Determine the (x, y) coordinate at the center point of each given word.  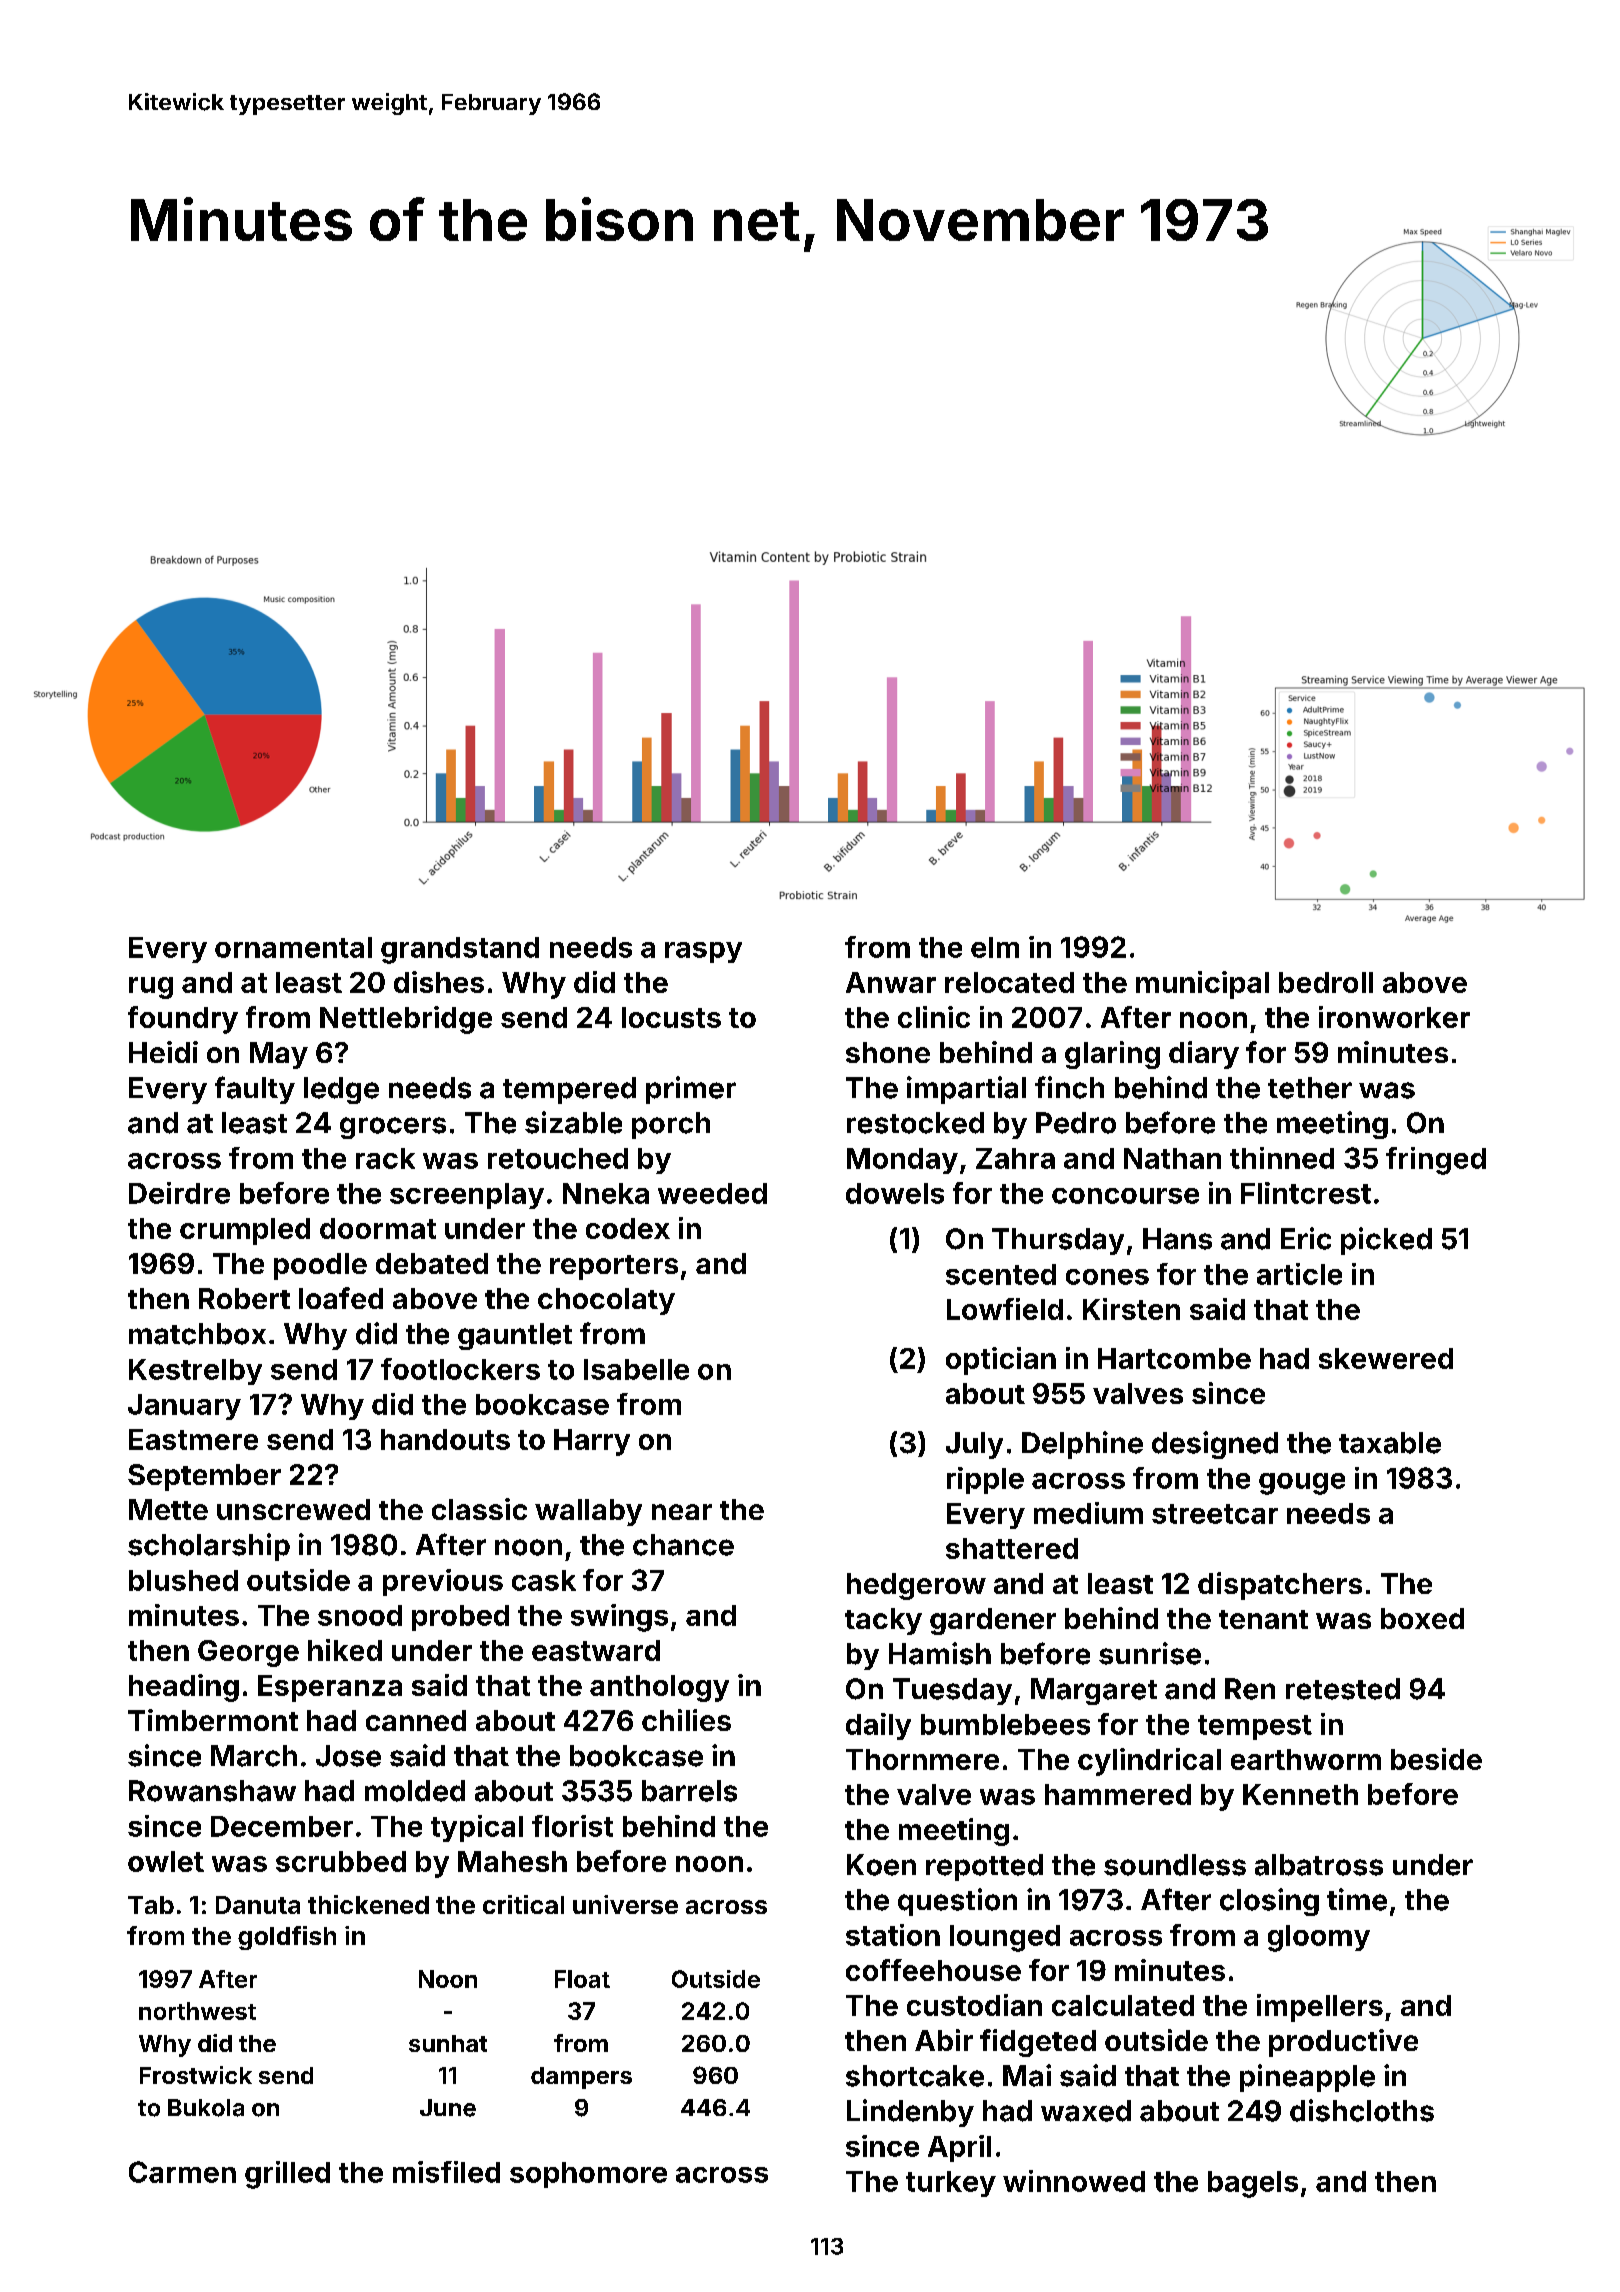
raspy (703, 952)
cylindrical (1149, 1762)
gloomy (1319, 1938)
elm (995, 947)
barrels (689, 1791)
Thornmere (922, 1759)
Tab (151, 1905)
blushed (183, 1580)
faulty (255, 1090)
